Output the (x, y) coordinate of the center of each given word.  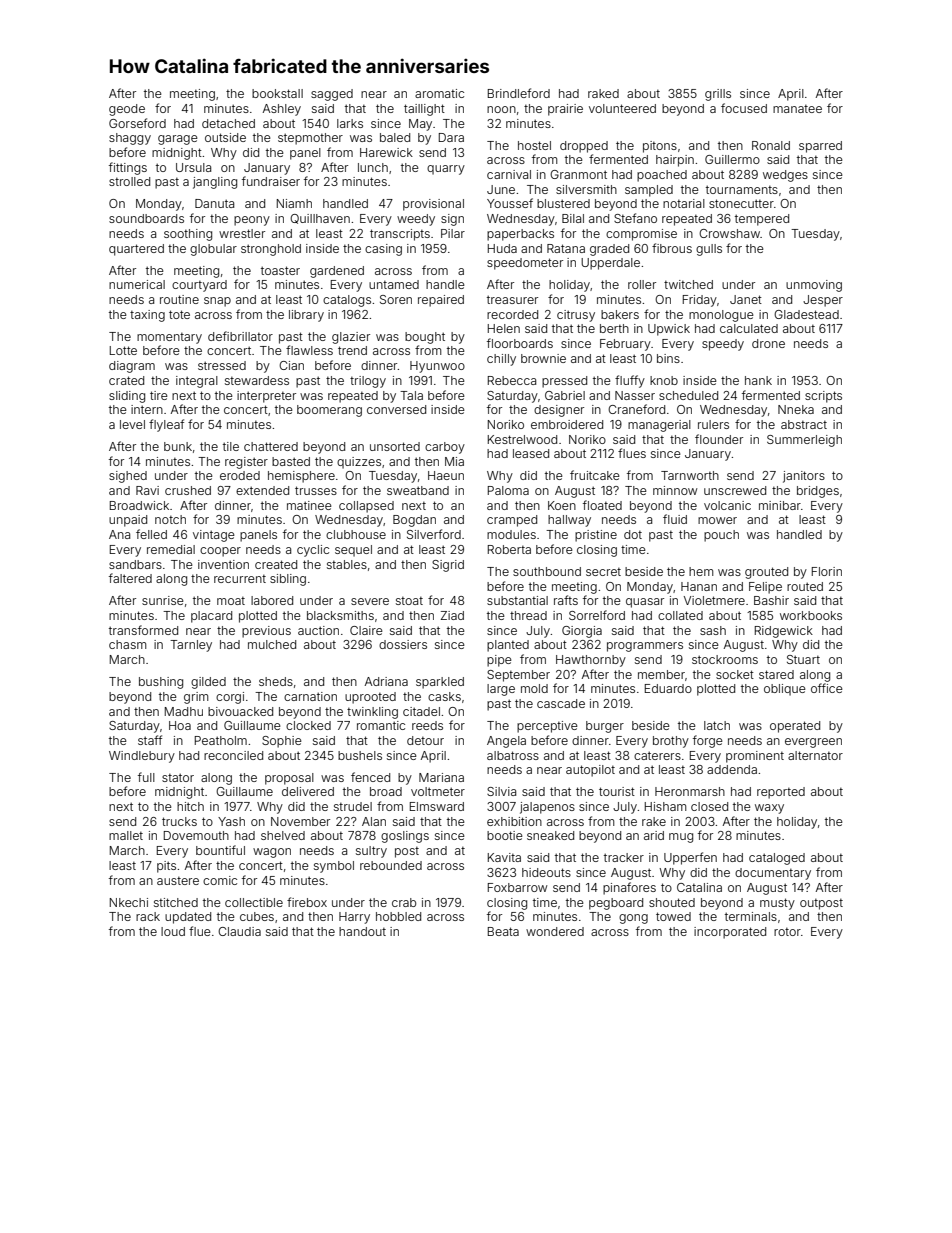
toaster (280, 270)
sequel (353, 551)
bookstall (277, 93)
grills (718, 95)
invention (223, 564)
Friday (700, 301)
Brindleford (519, 93)
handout (362, 931)
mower (717, 520)
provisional (433, 205)
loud (173, 931)
